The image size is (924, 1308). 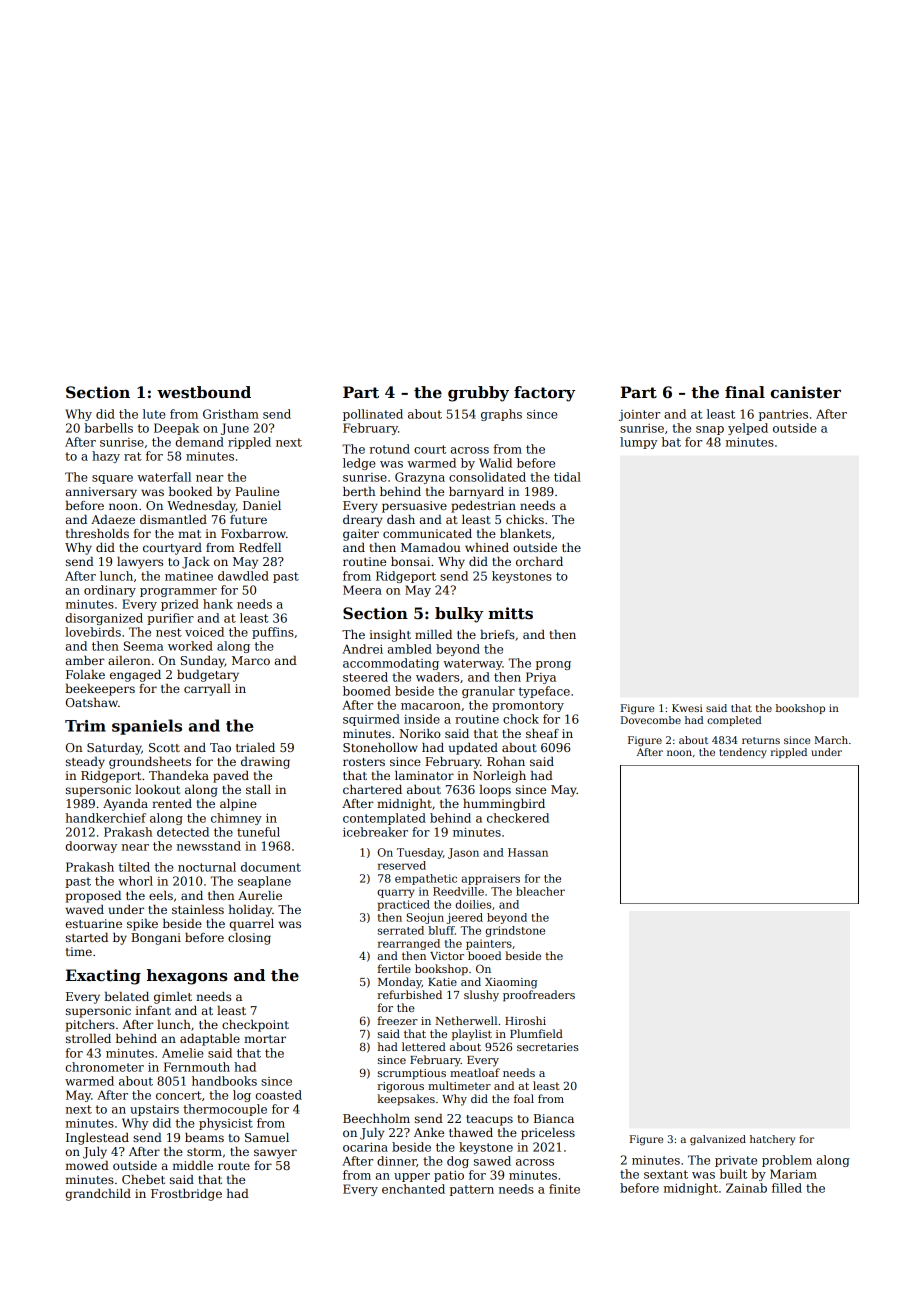 I want to click on grandchild, so click(x=98, y=1195).
